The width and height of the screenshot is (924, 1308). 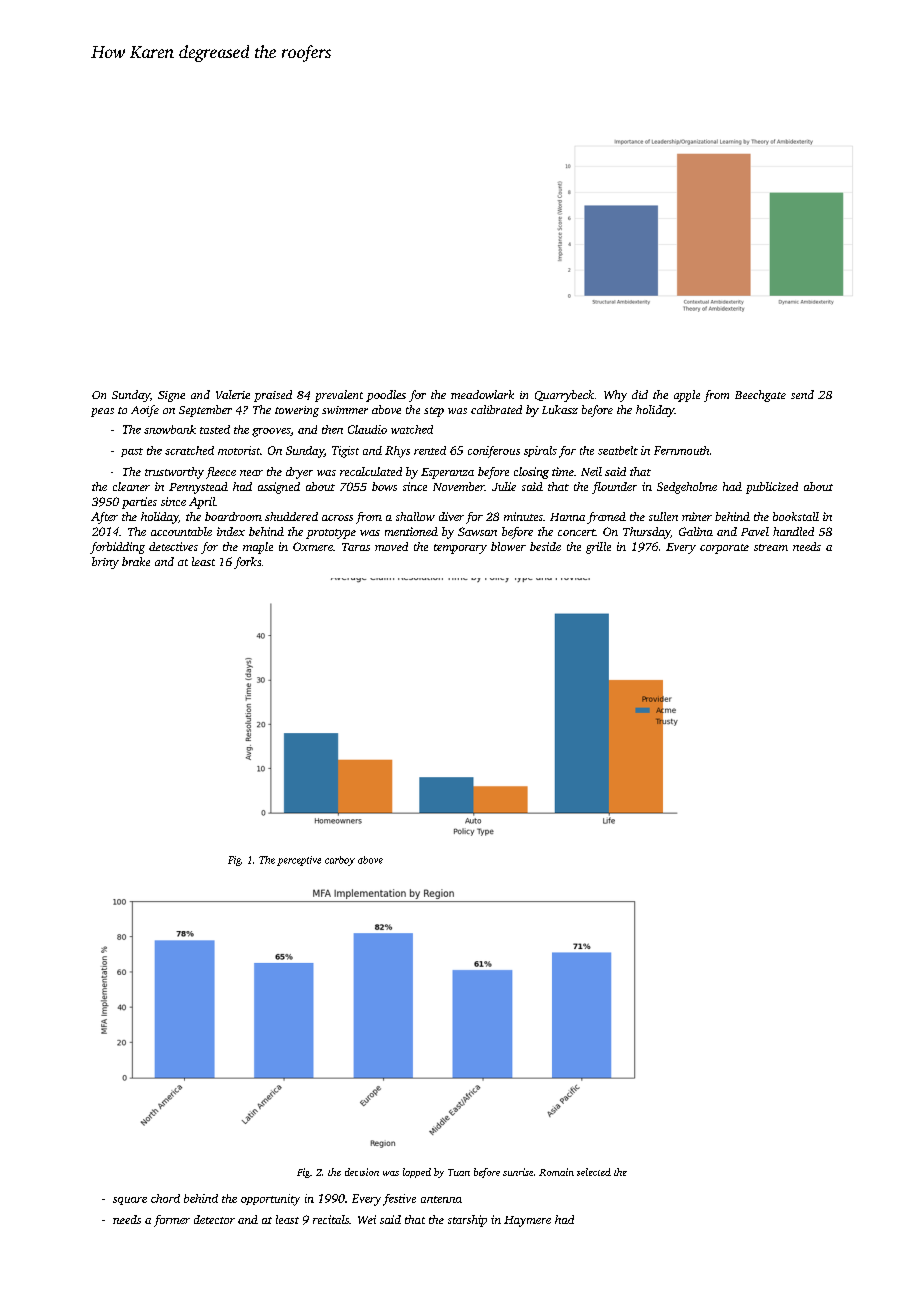 What do you see at coordinates (340, 861) in the screenshot?
I see `carboy` at bounding box center [340, 861].
